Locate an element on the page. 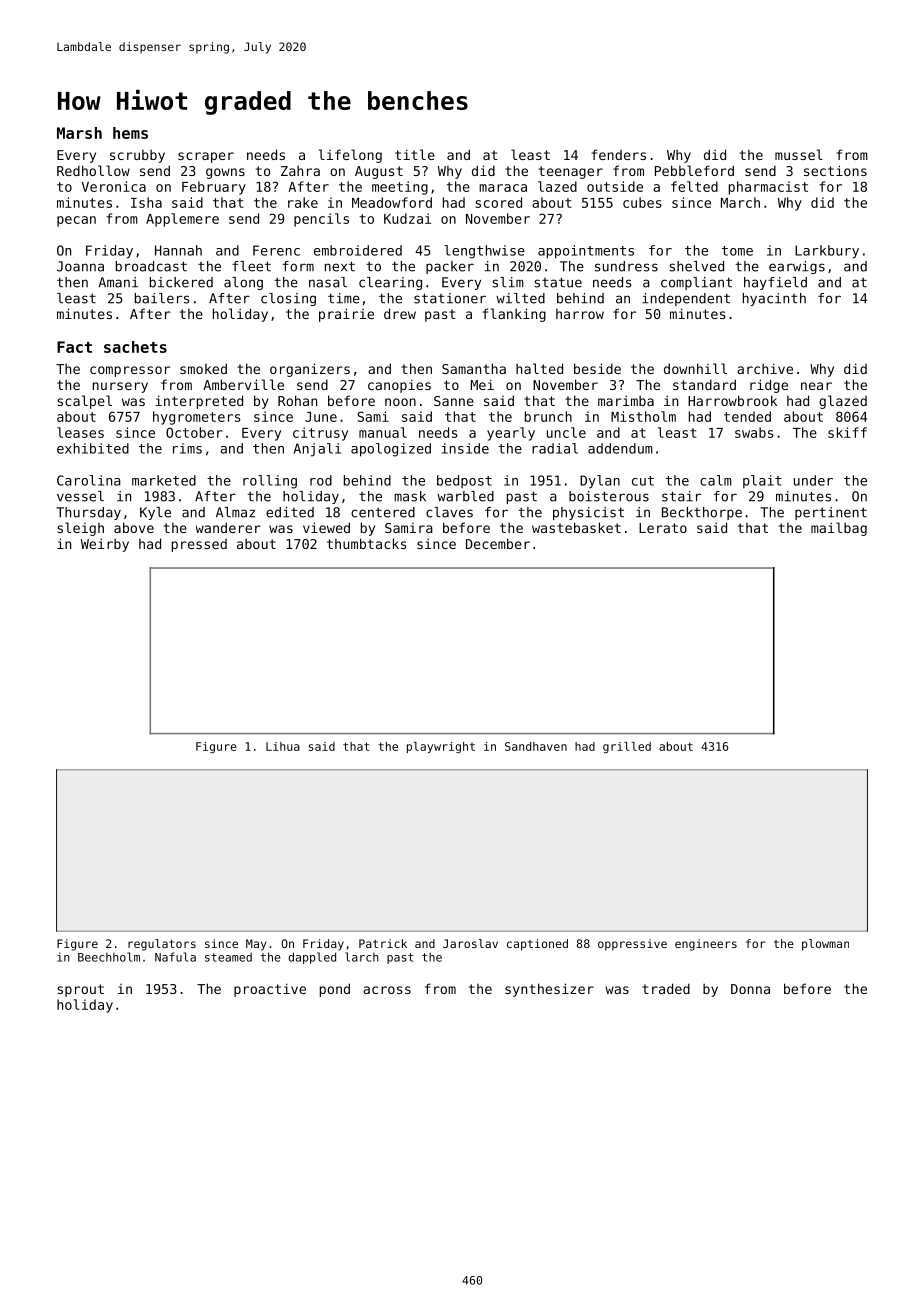 The width and height of the image is (924, 1308). Pebbleford is located at coordinates (694, 170).
